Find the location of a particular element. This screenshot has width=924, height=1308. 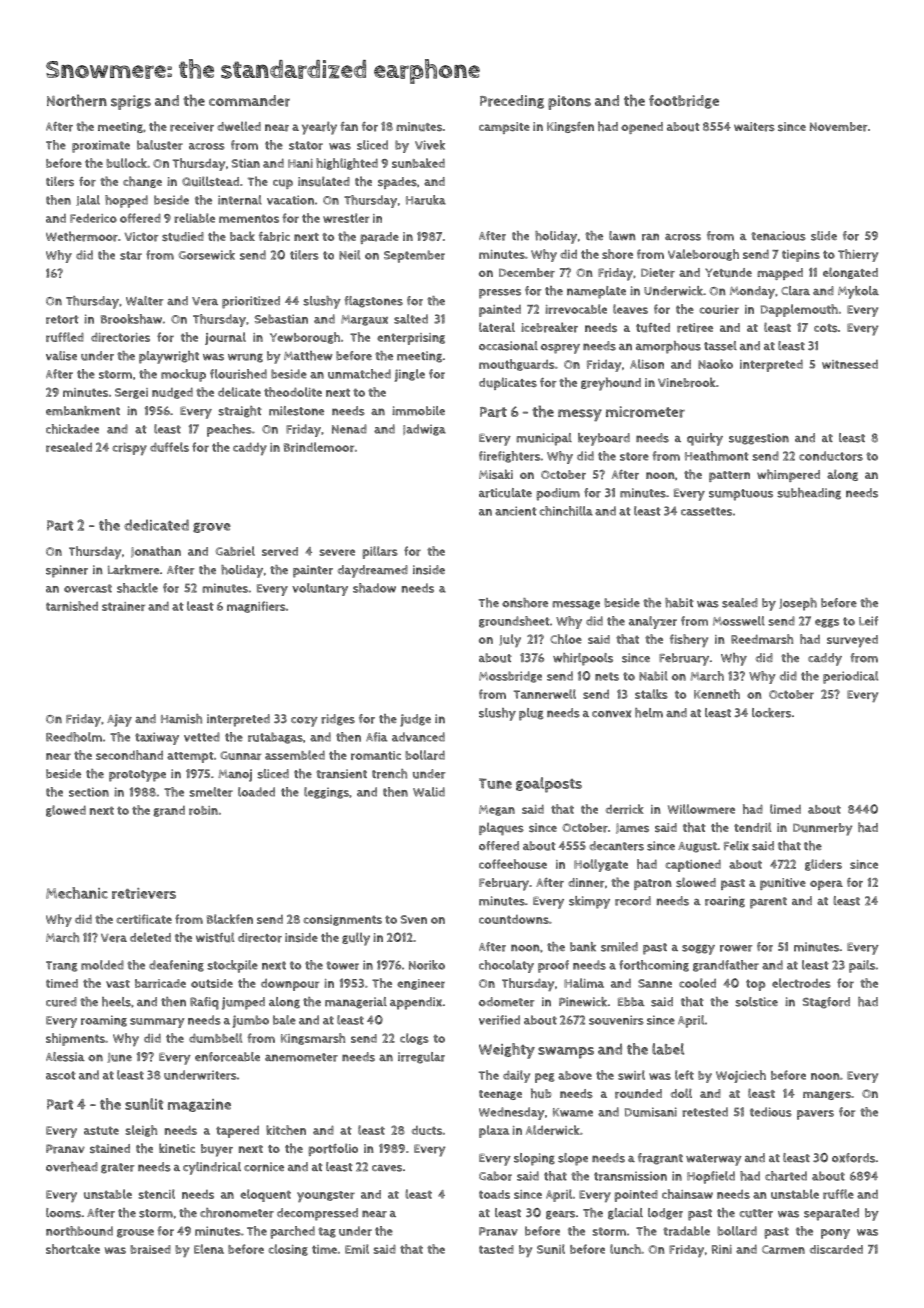

enforceable is located at coordinates (227, 1057).
